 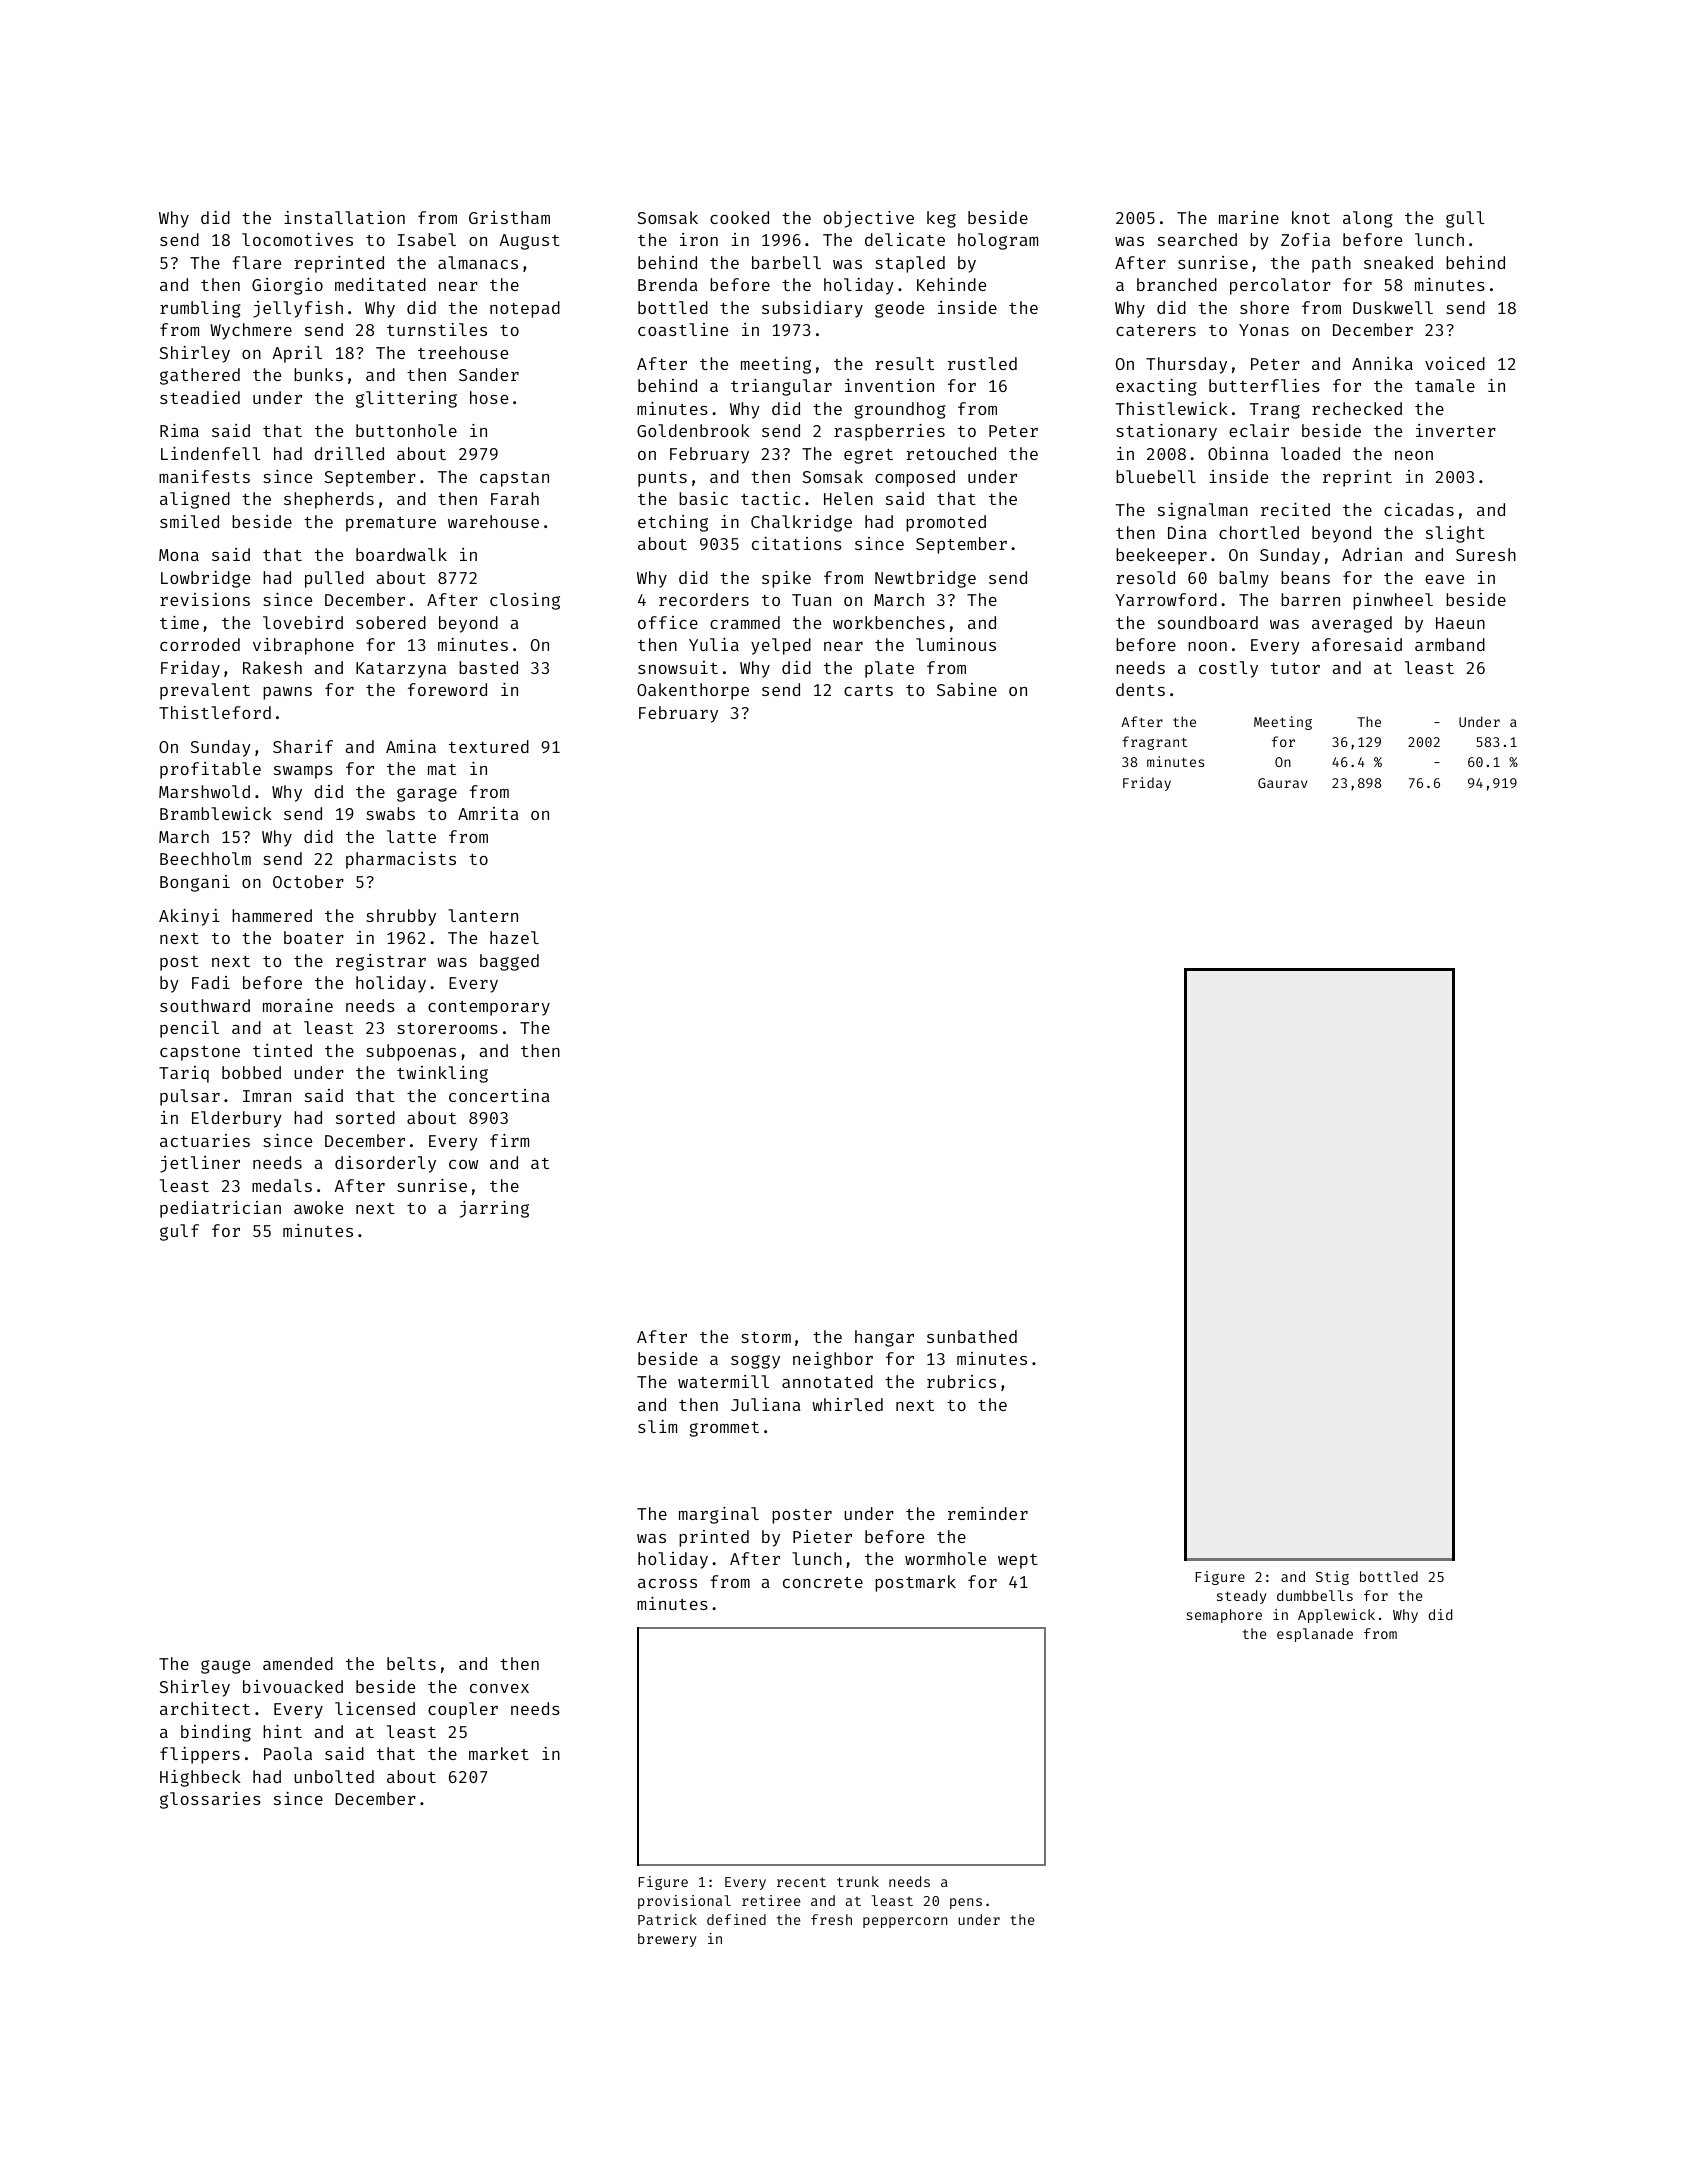 I want to click on brewery, so click(x=667, y=1940).
